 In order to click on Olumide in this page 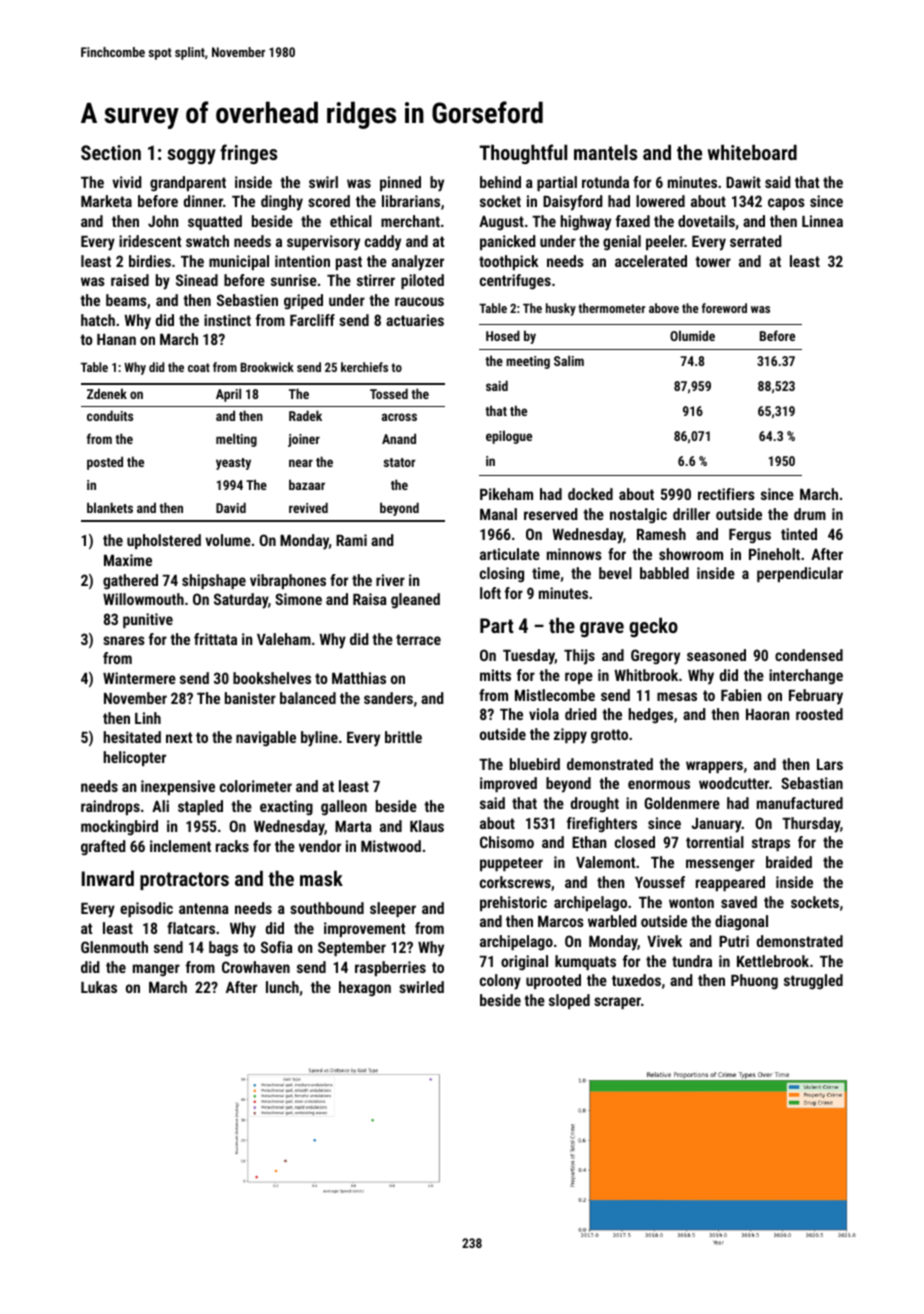, I will do `click(692, 335)`.
